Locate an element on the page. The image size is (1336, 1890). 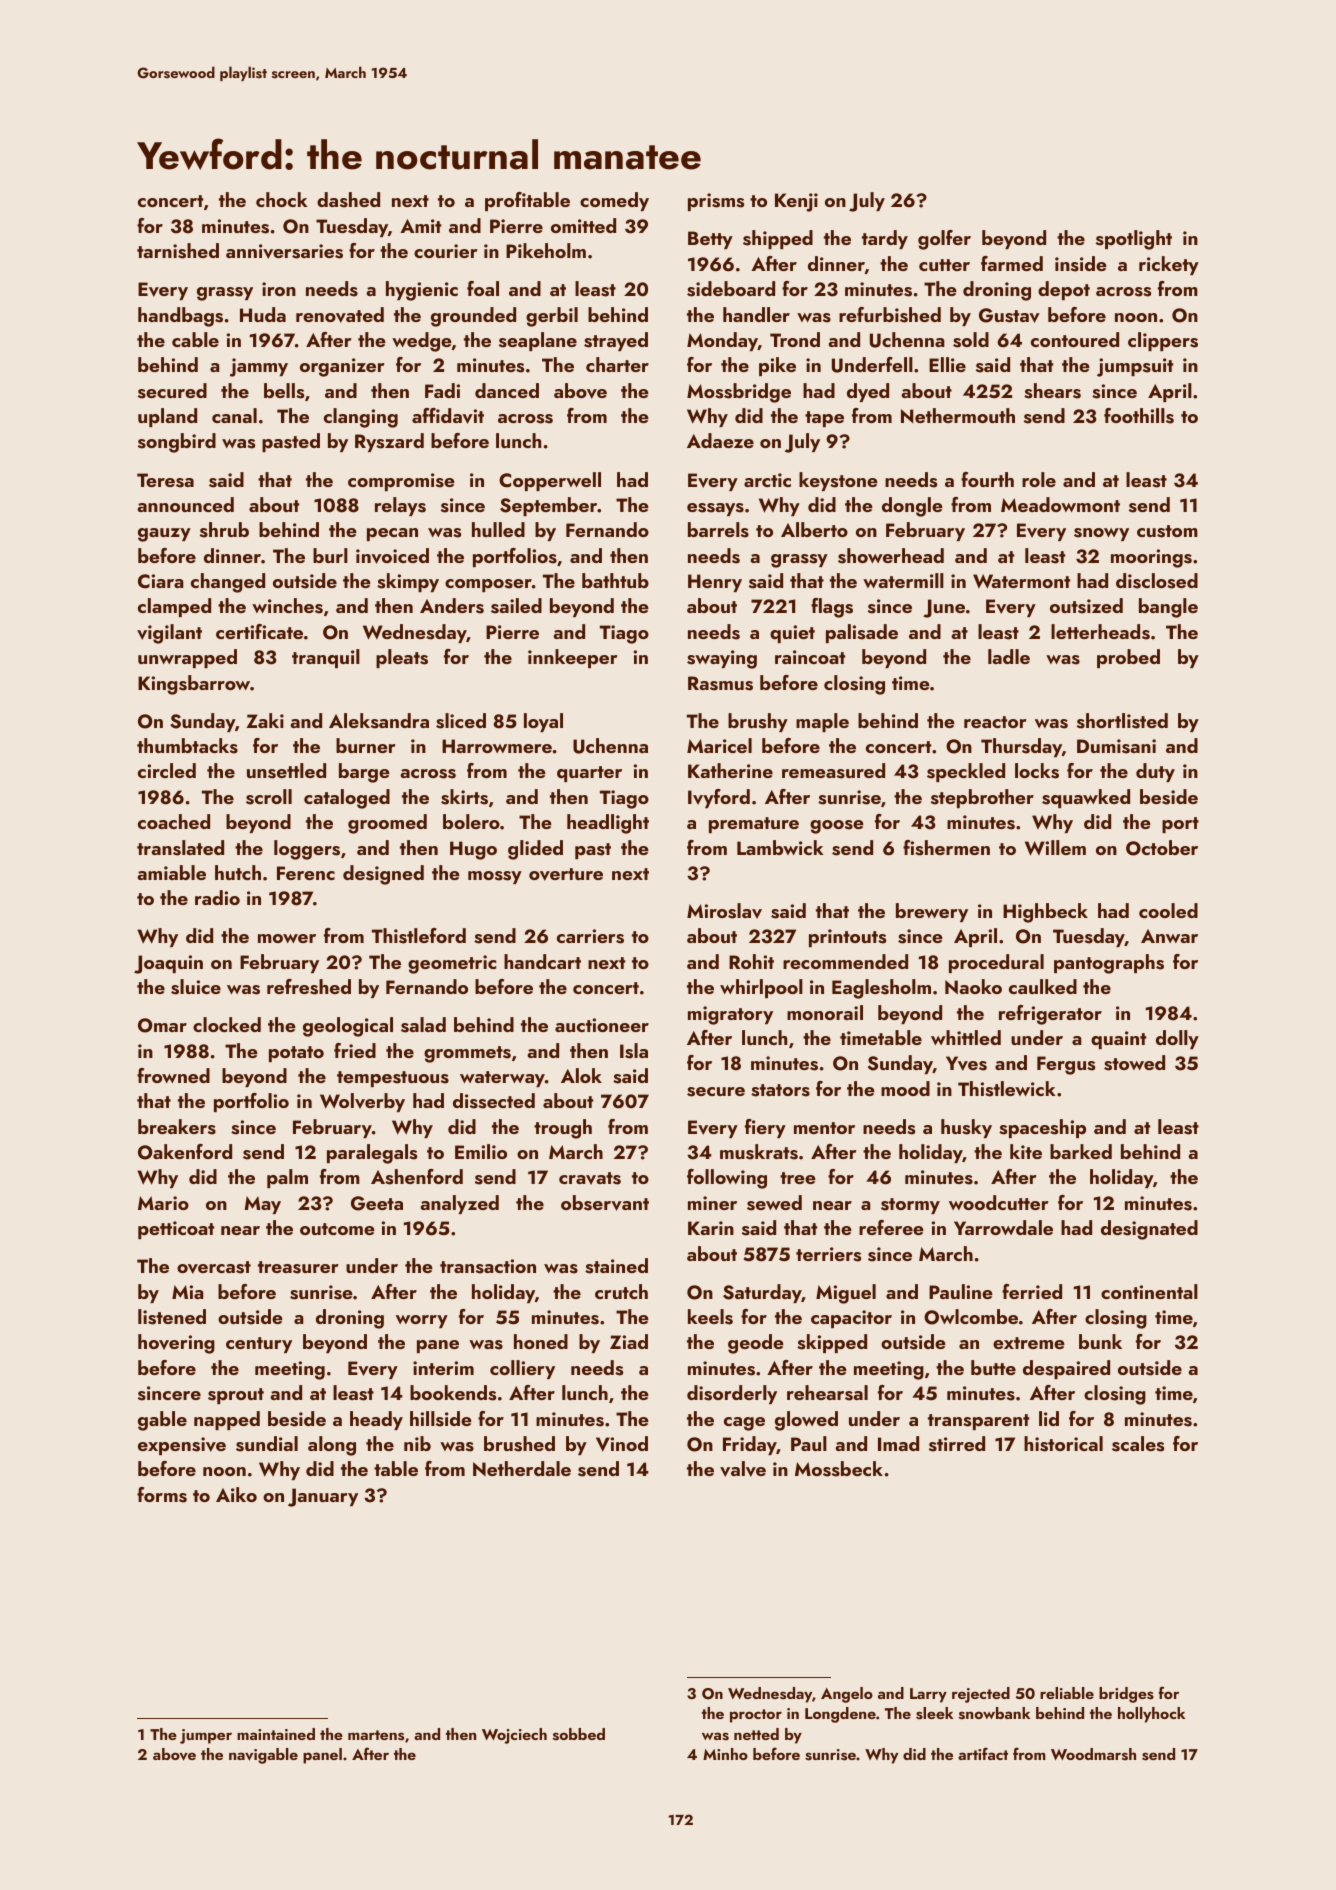
Karin is located at coordinates (711, 1228).
